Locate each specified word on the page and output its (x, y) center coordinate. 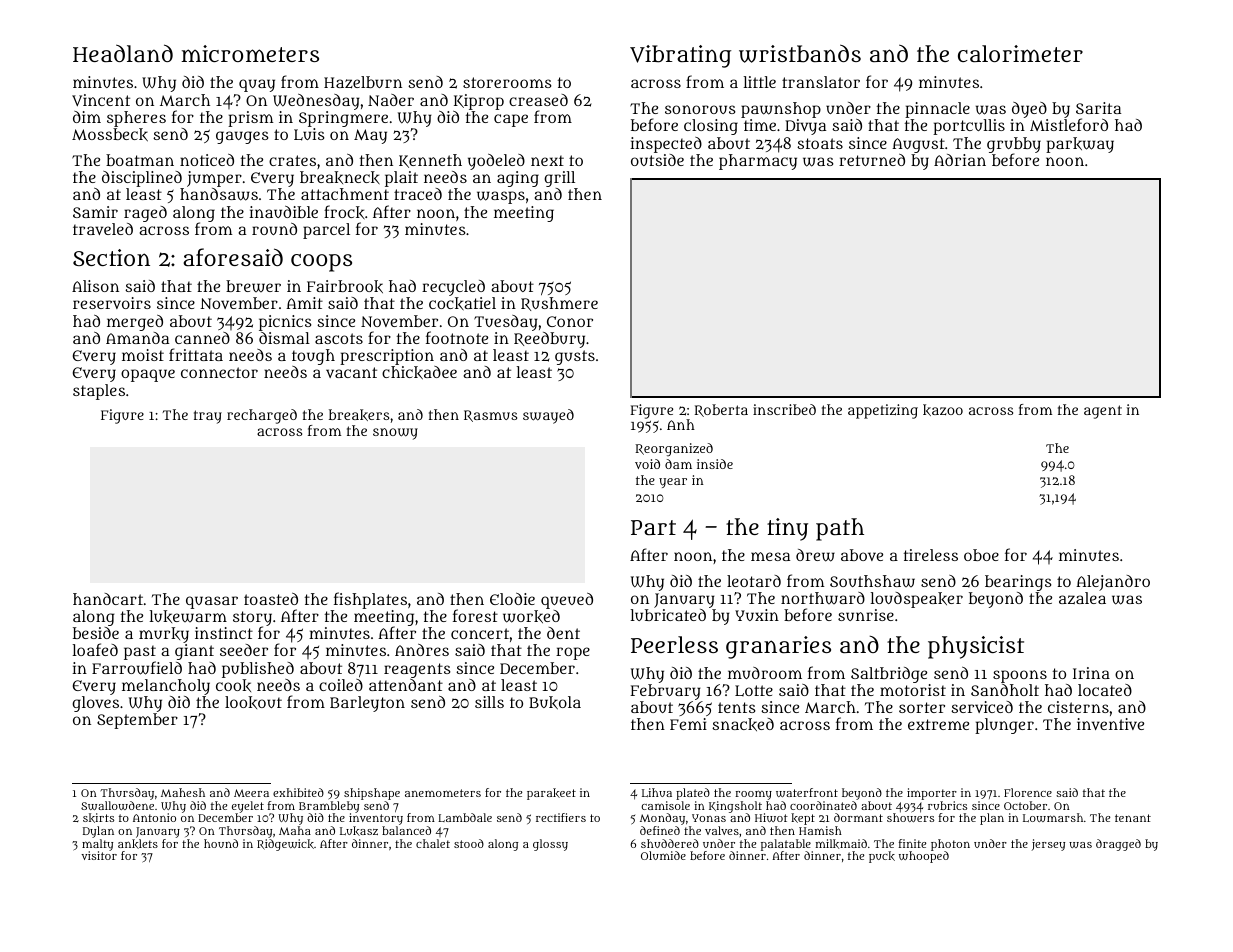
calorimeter (1020, 53)
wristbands (800, 53)
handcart (108, 599)
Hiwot (771, 817)
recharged (262, 416)
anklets (138, 844)
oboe (981, 555)
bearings (1018, 583)
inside (715, 464)
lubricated (668, 615)
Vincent (101, 100)
